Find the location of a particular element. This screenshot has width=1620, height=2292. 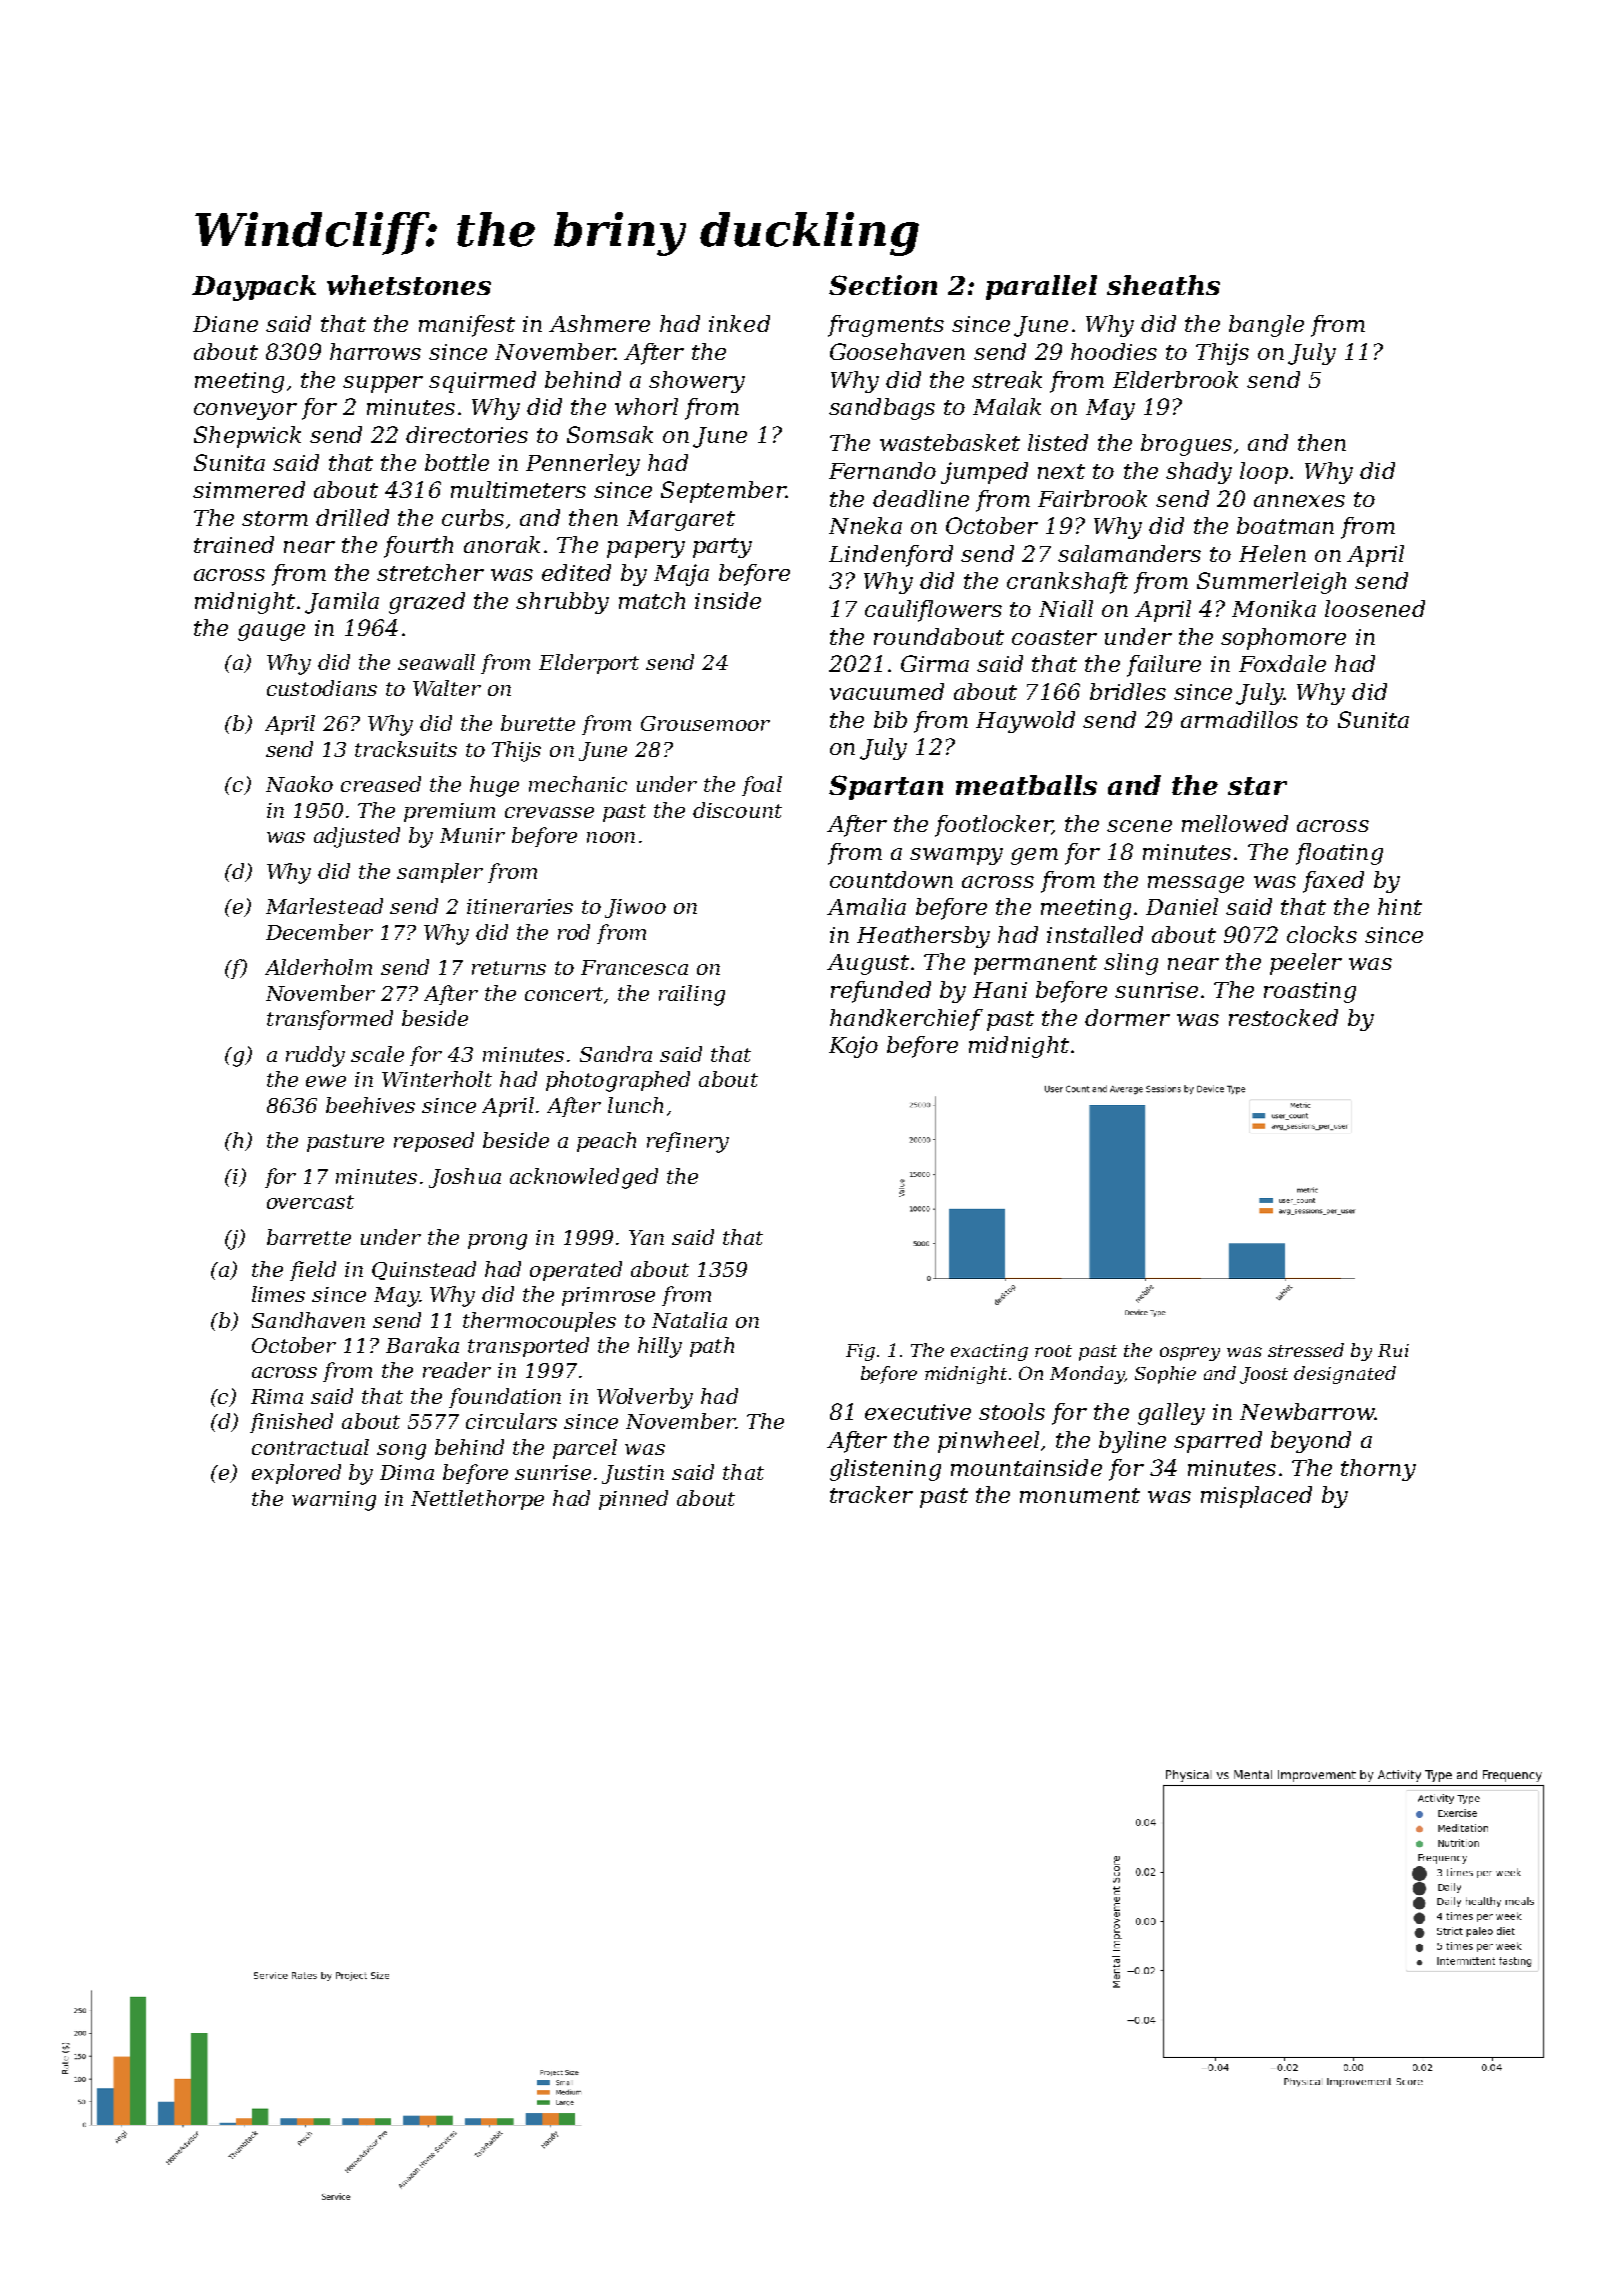

peach is located at coordinates (606, 1142).
